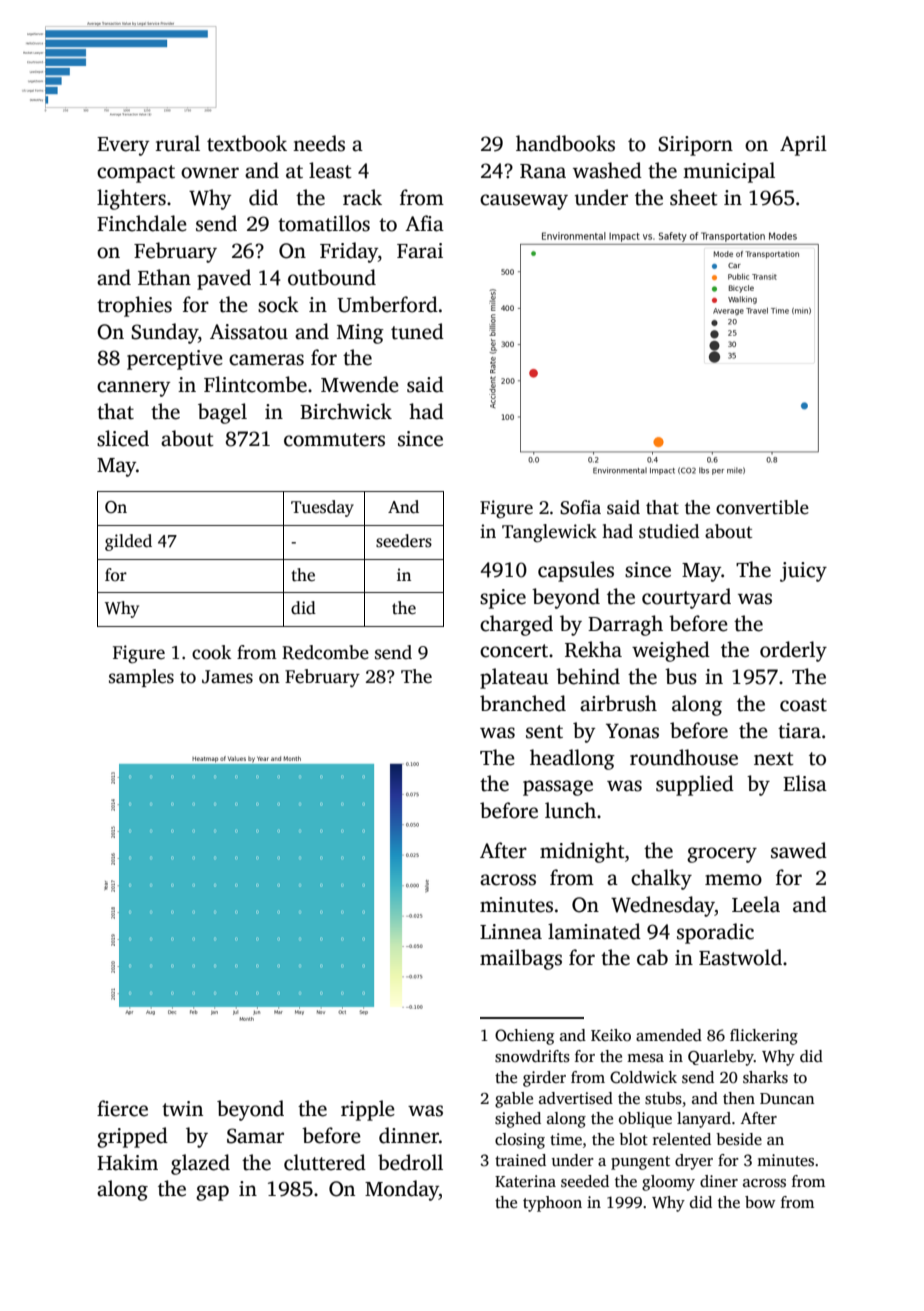 The width and height of the screenshot is (924, 1311). Describe the element at coordinates (524, 1037) in the screenshot. I see `Ochieng` at that location.
